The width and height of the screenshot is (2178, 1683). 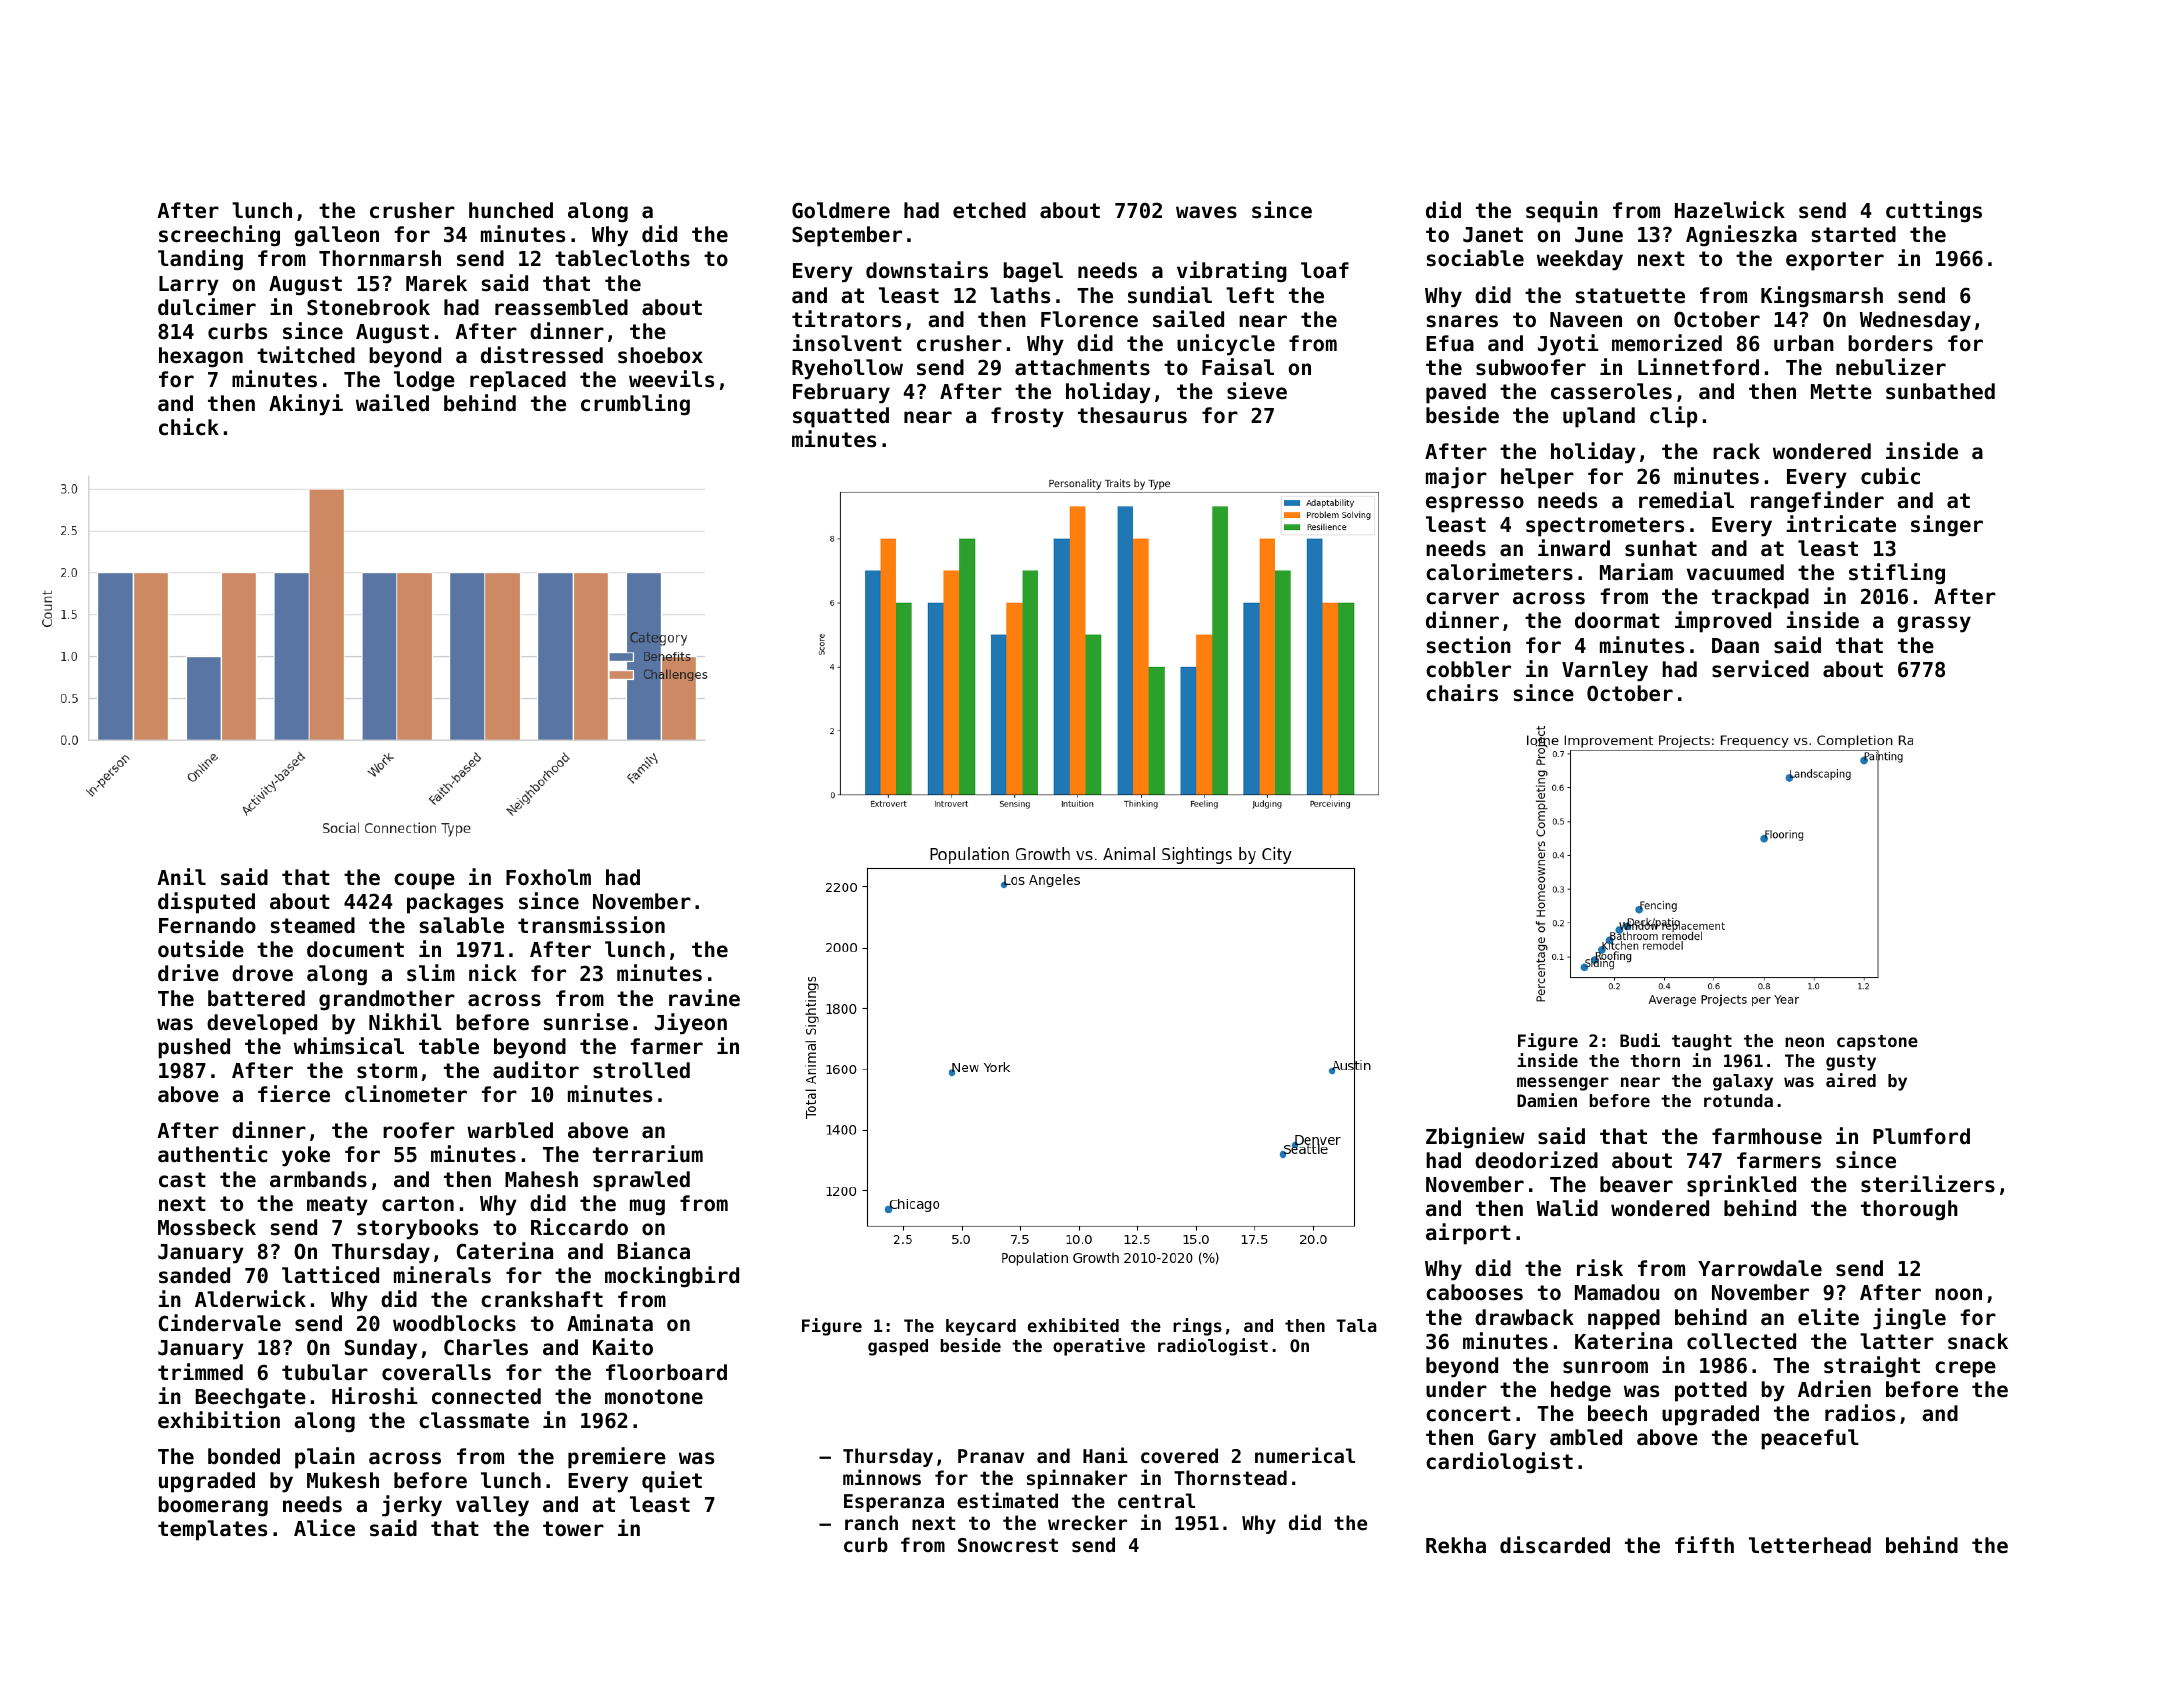 I want to click on carver, so click(x=1462, y=598).
